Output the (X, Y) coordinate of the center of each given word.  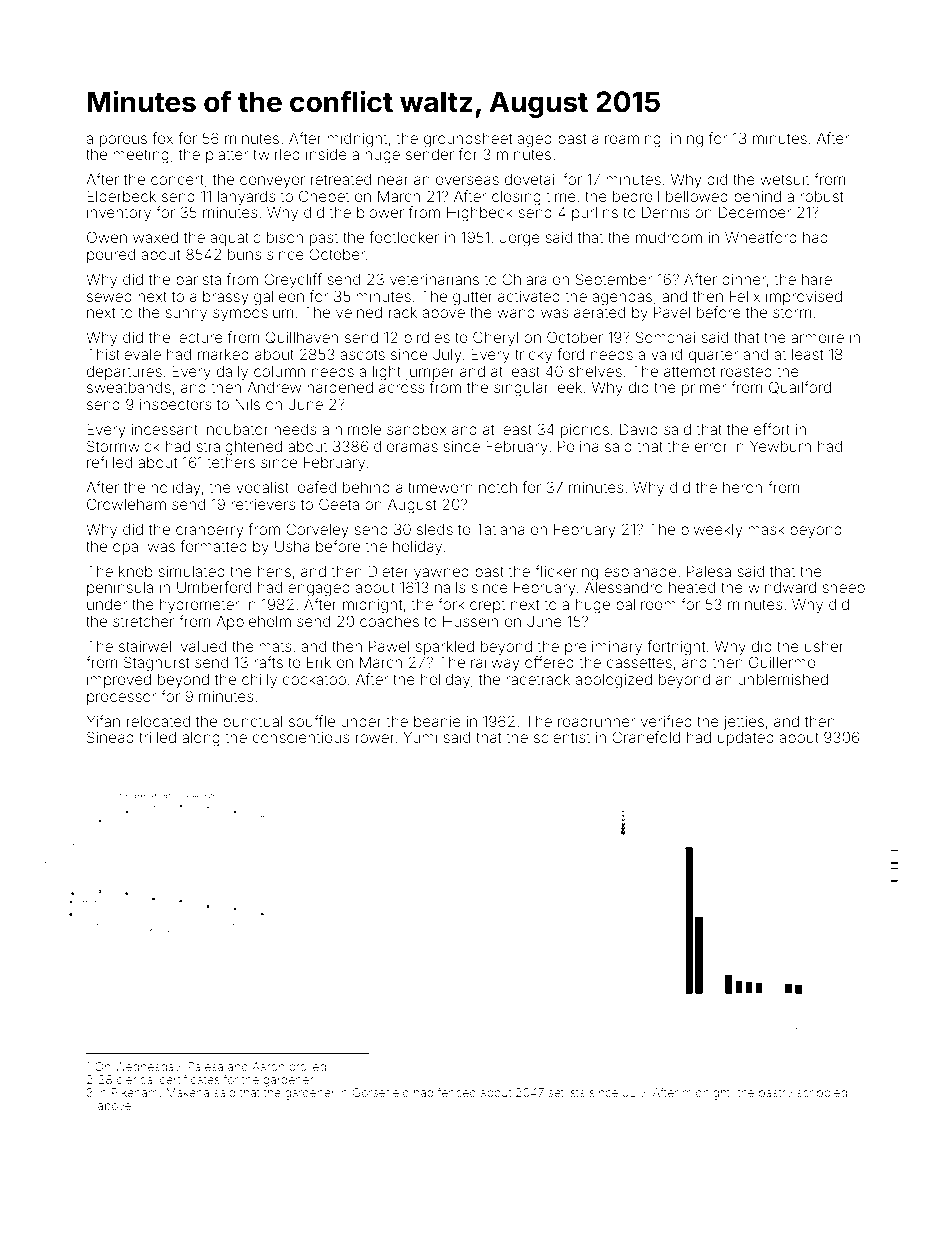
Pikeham (135, 1092)
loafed (315, 487)
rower (375, 738)
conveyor (272, 182)
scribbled (822, 1092)
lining (685, 140)
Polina (578, 446)
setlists (566, 1092)
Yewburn (780, 446)
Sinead (110, 737)
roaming (633, 140)
